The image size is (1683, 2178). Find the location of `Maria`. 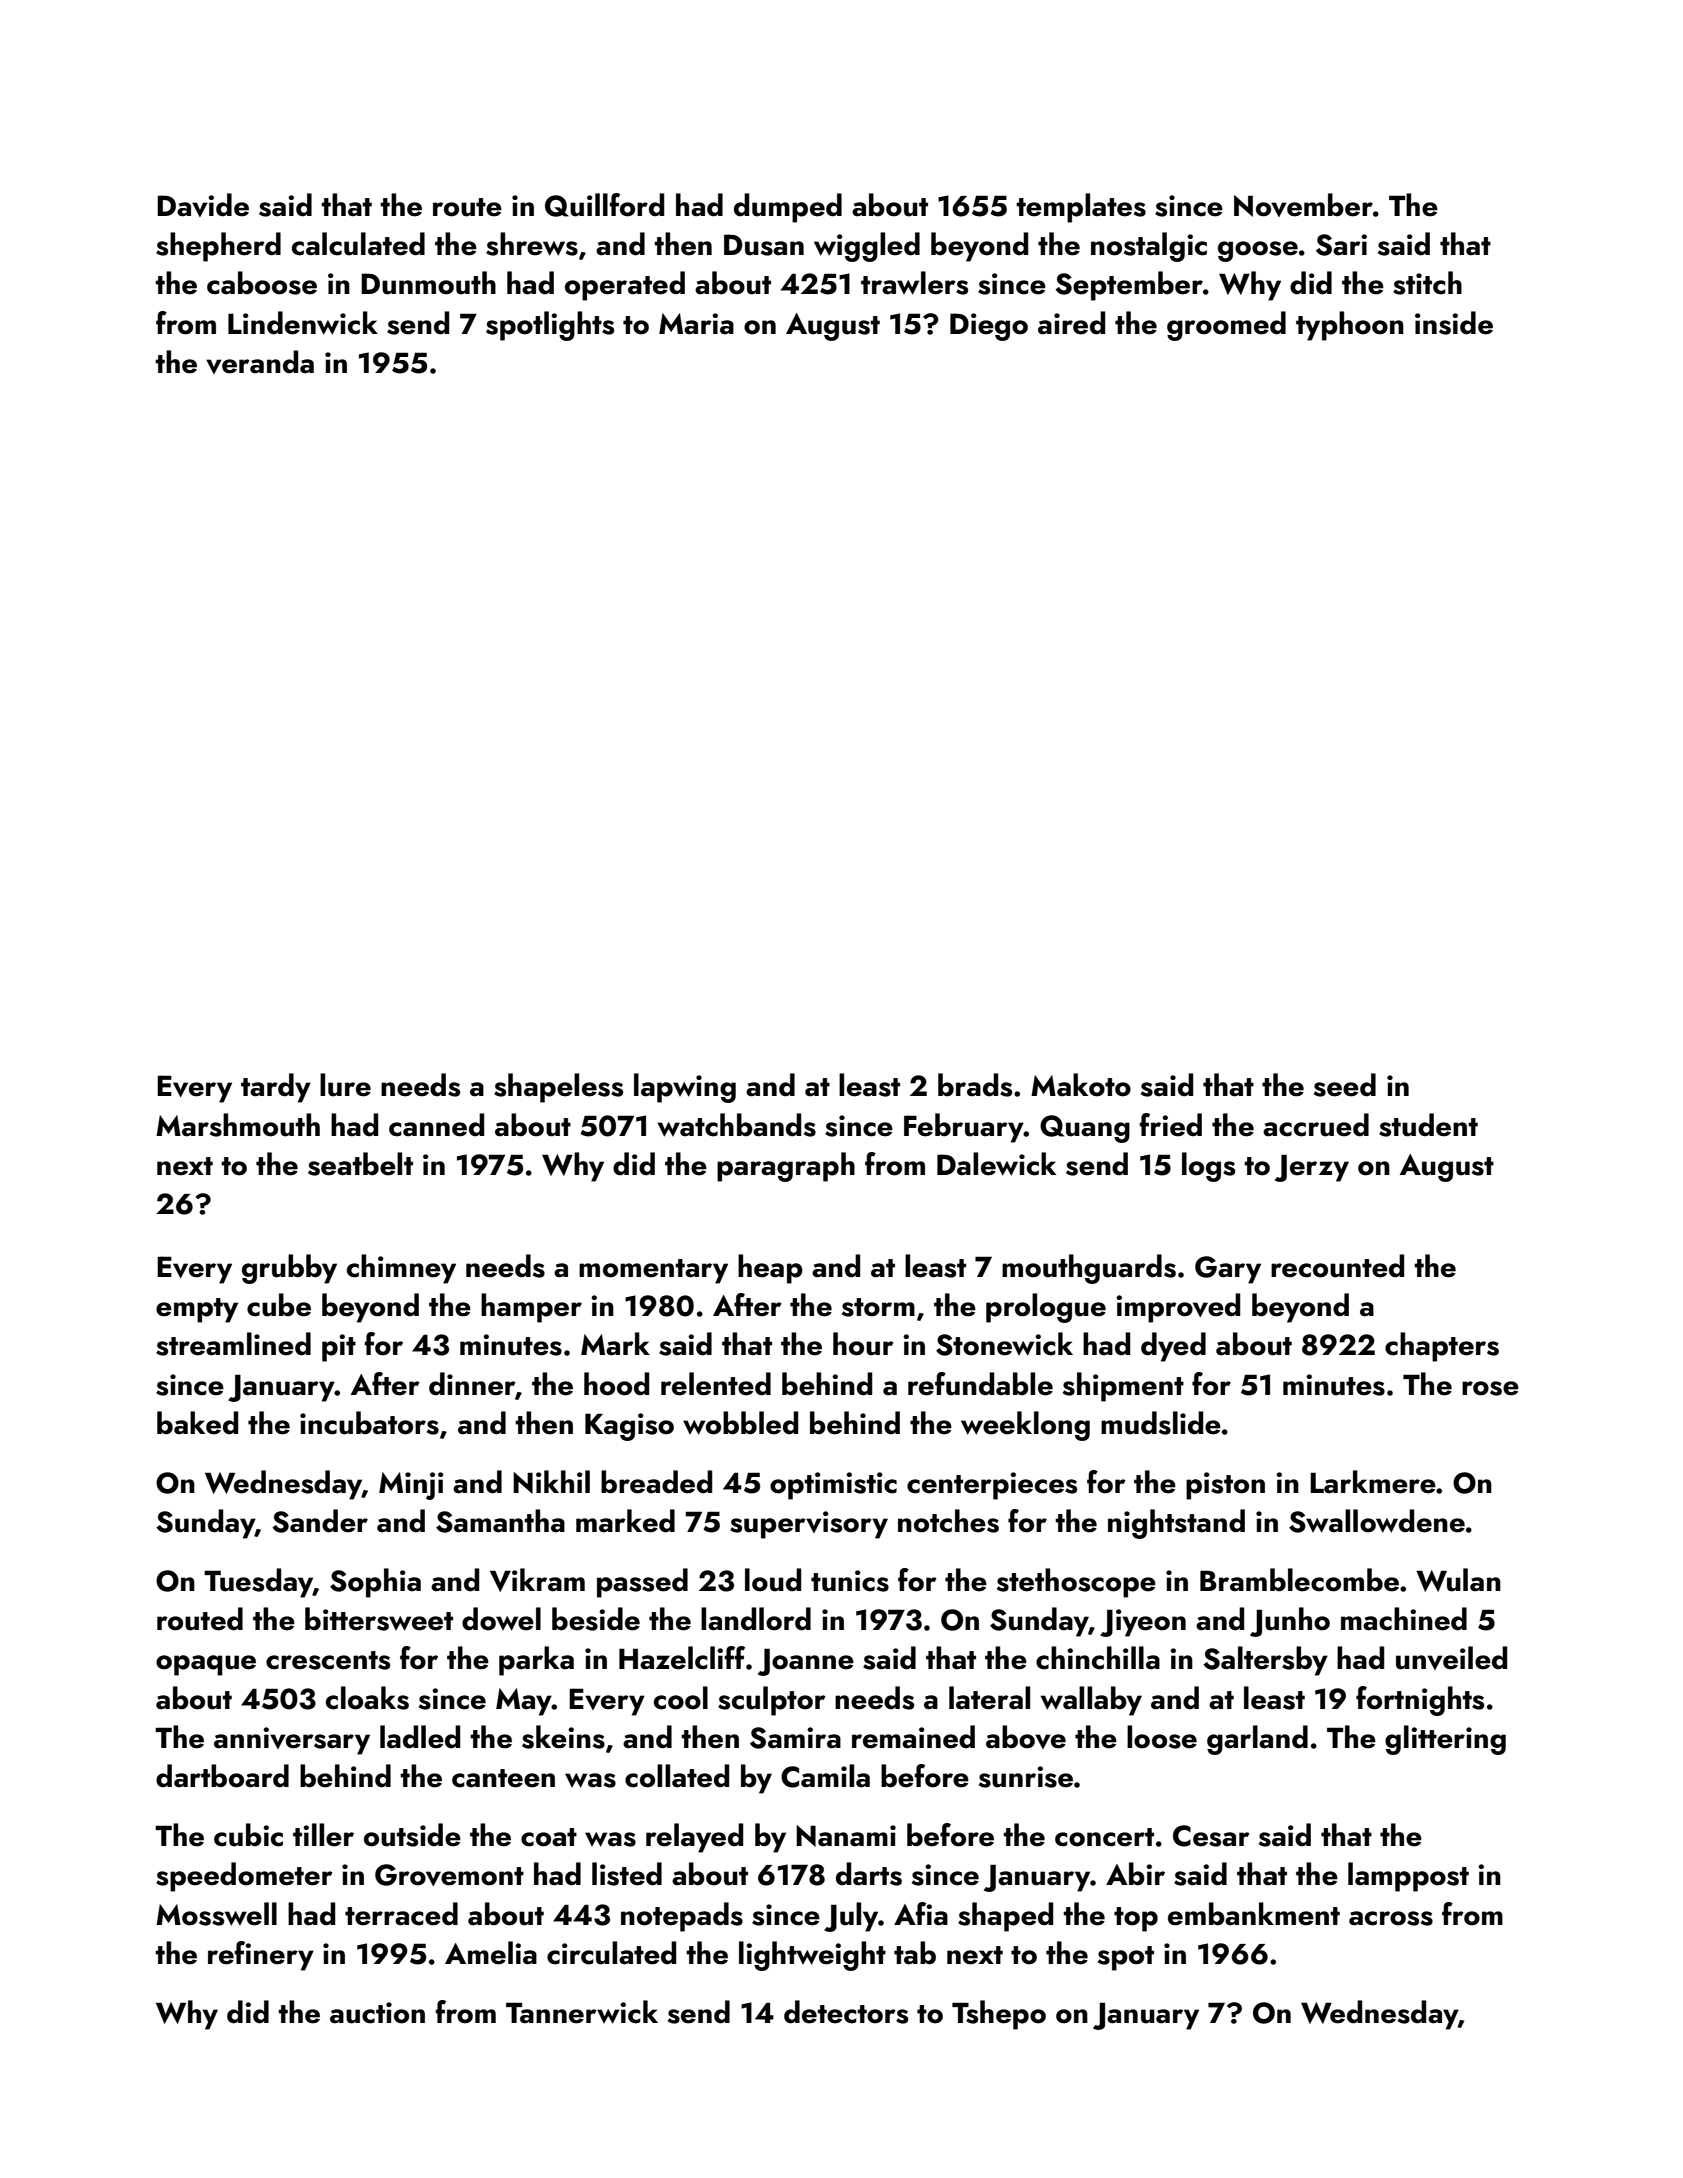

Maria is located at coordinates (696, 324).
